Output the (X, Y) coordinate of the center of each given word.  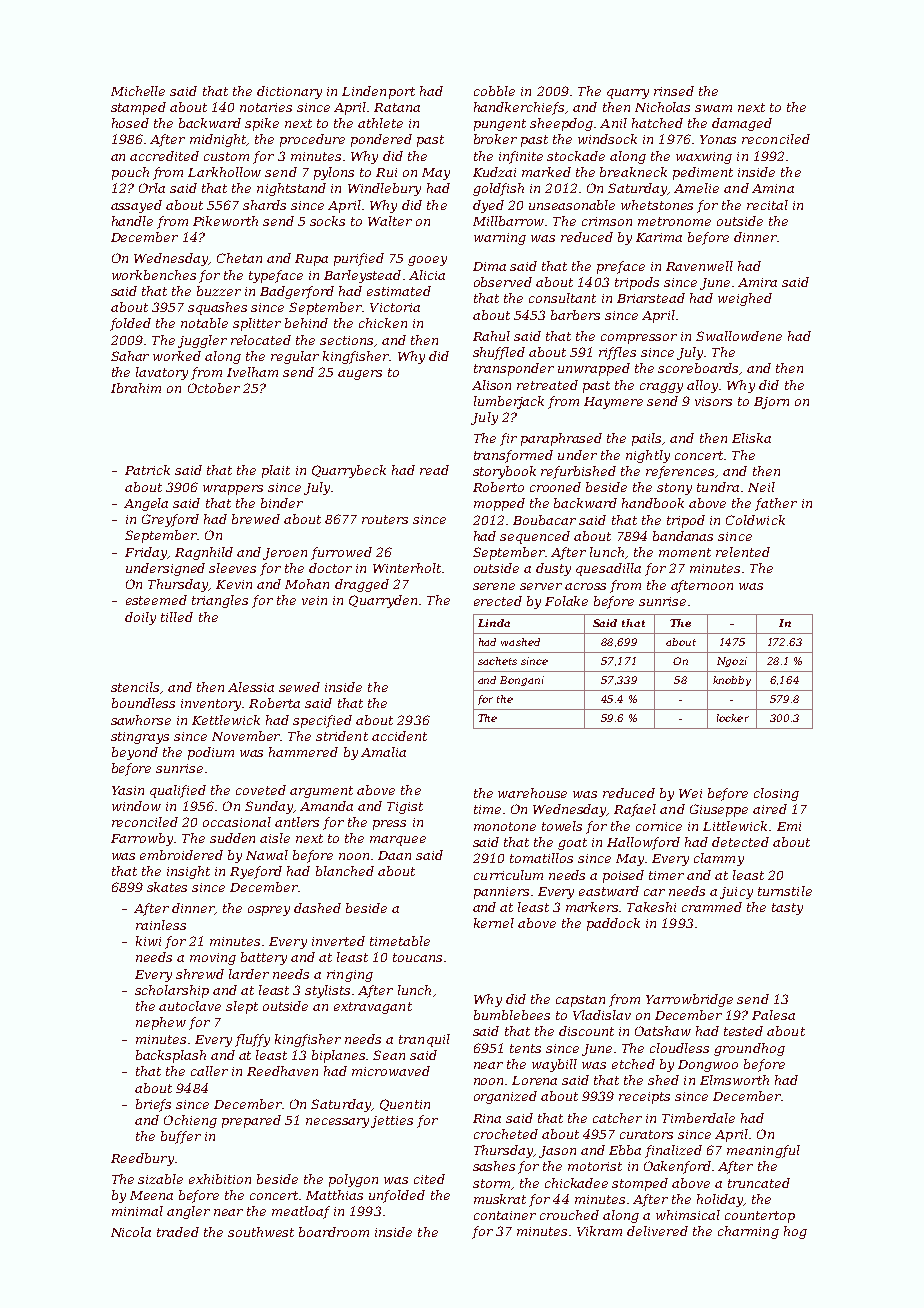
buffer (181, 1137)
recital (767, 205)
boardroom (334, 1232)
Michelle (138, 91)
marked (546, 172)
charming (748, 1232)
